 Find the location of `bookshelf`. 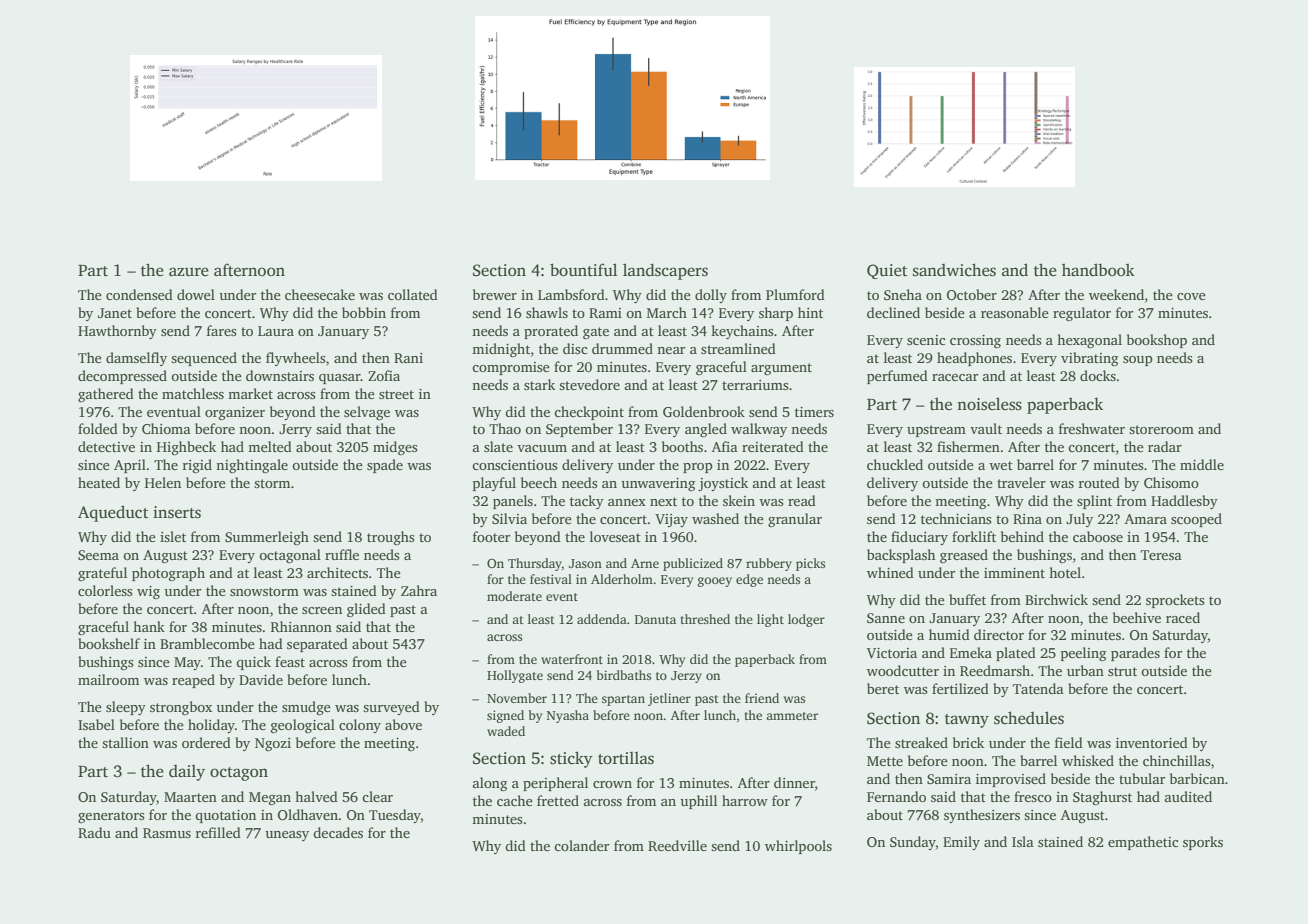

bookshelf is located at coordinates (109, 643).
